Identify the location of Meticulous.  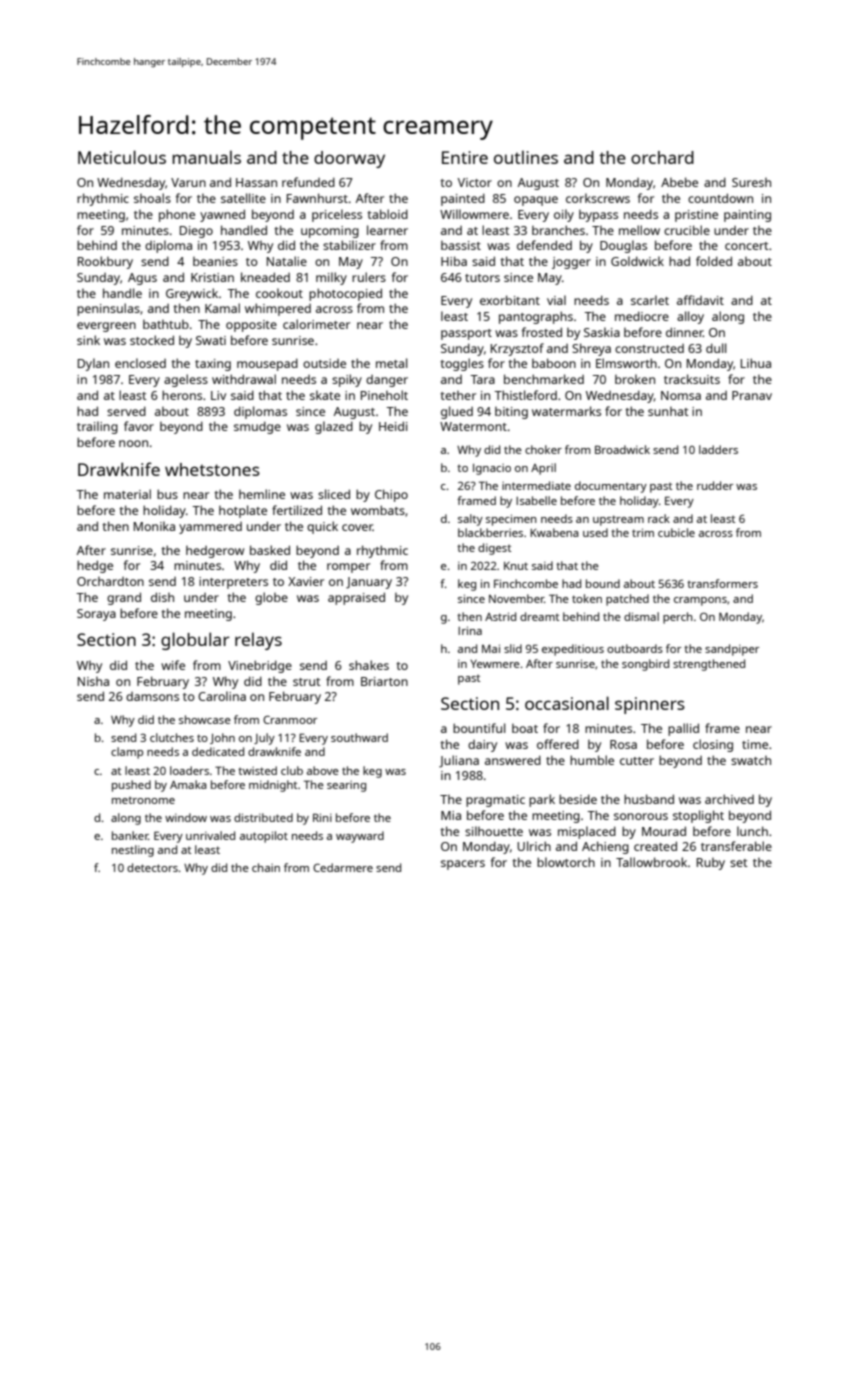
(122, 157).
